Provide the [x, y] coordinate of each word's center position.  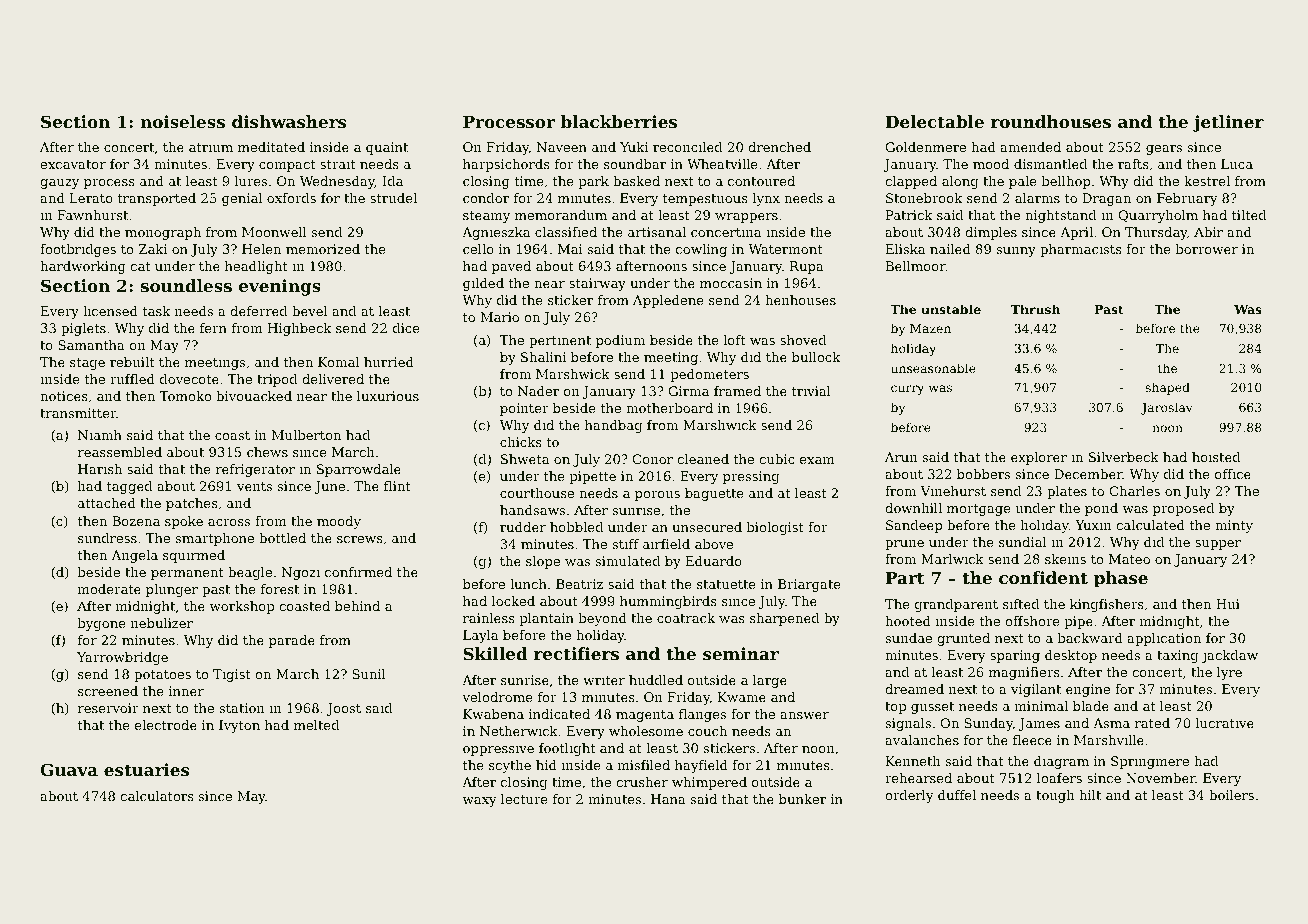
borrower [1206, 249]
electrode [166, 725]
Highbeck [299, 329]
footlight [567, 749]
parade [292, 641]
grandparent [956, 605]
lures [250, 181]
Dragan [1106, 199]
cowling [701, 250]
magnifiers [1024, 673]
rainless [489, 618]
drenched [779, 147]
